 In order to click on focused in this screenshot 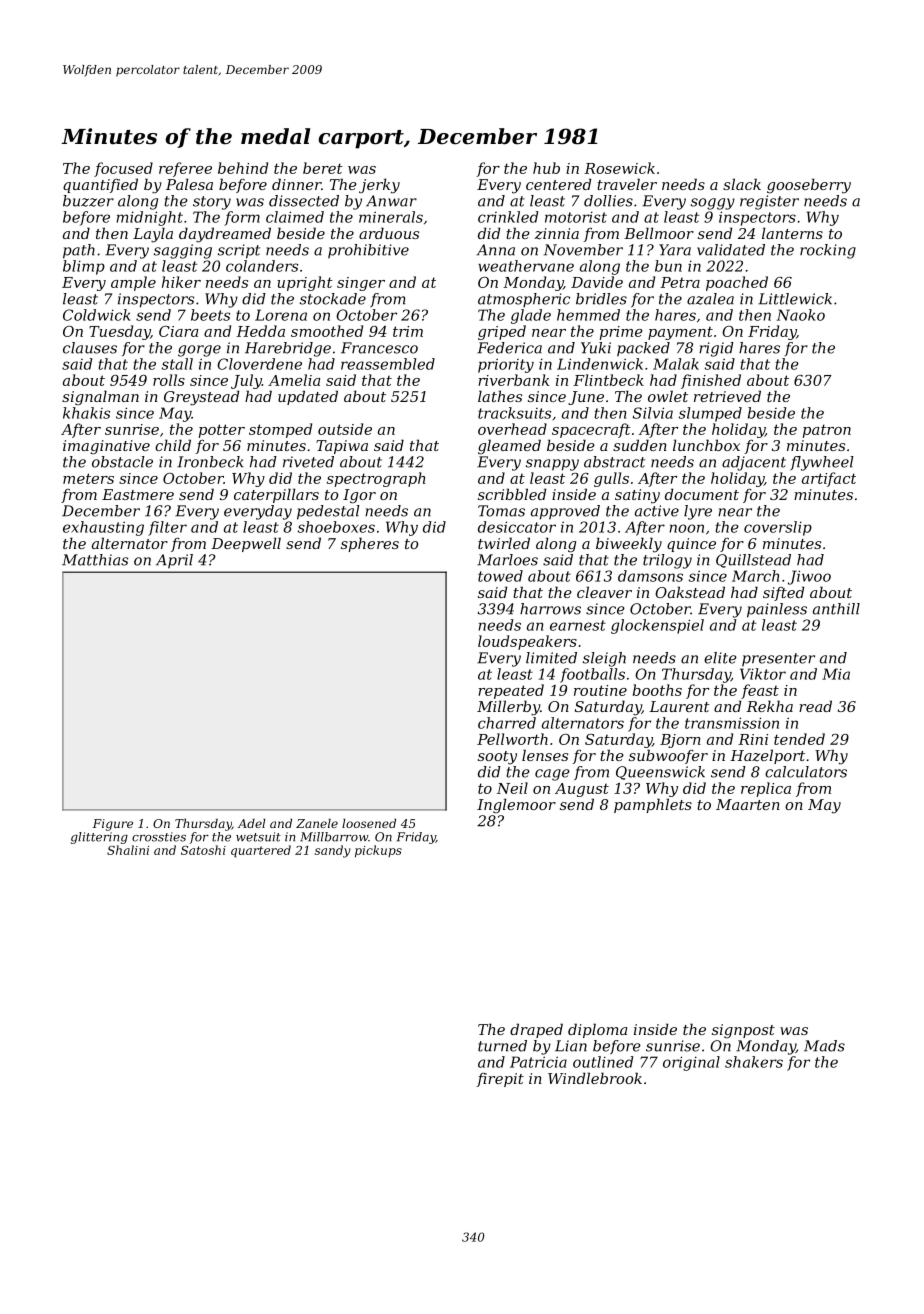, I will do `click(123, 169)`.
